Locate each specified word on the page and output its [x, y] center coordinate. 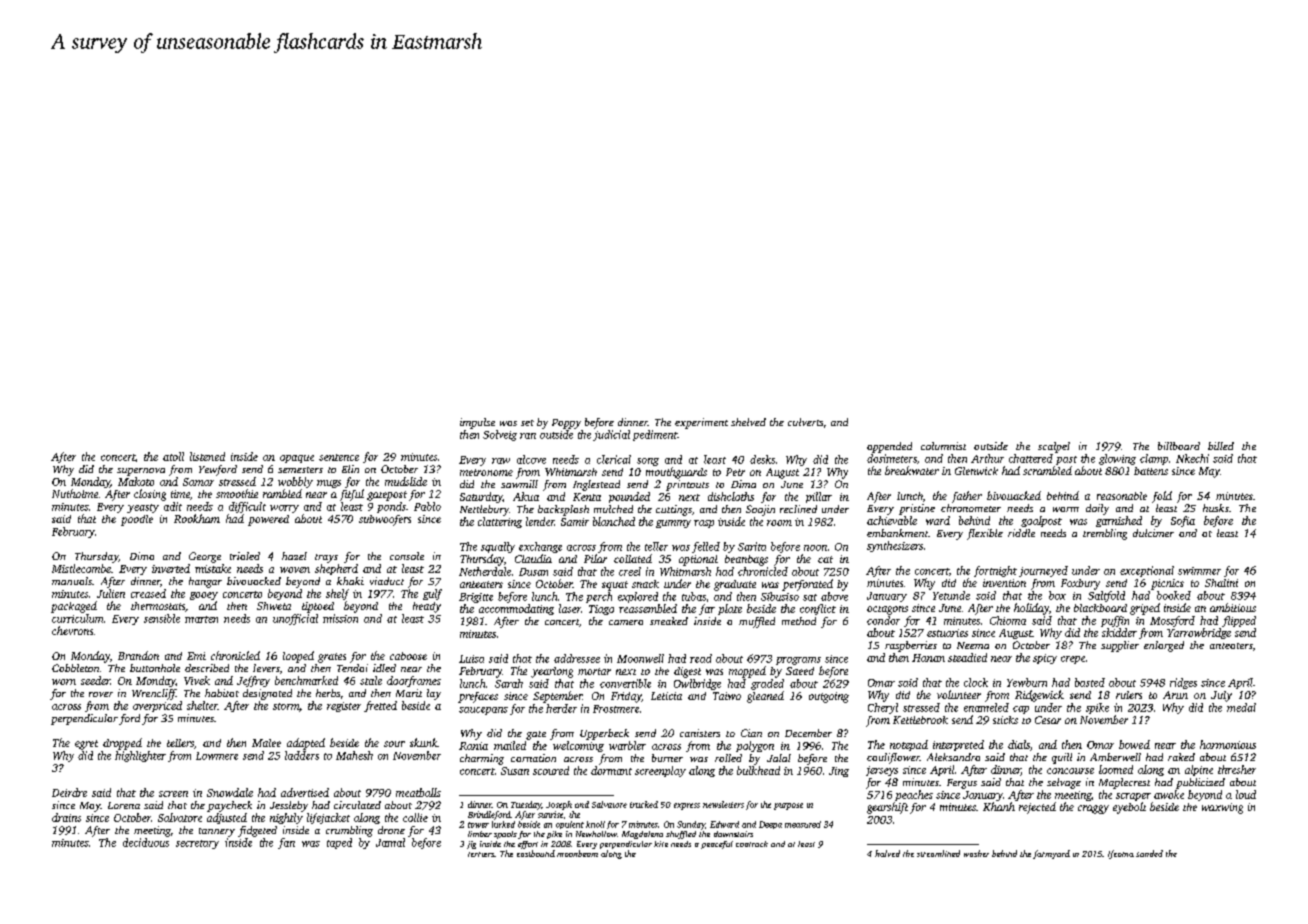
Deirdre [69, 792]
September [558, 697]
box [1057, 595]
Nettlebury [484, 510]
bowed [1134, 744]
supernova [141, 472]
